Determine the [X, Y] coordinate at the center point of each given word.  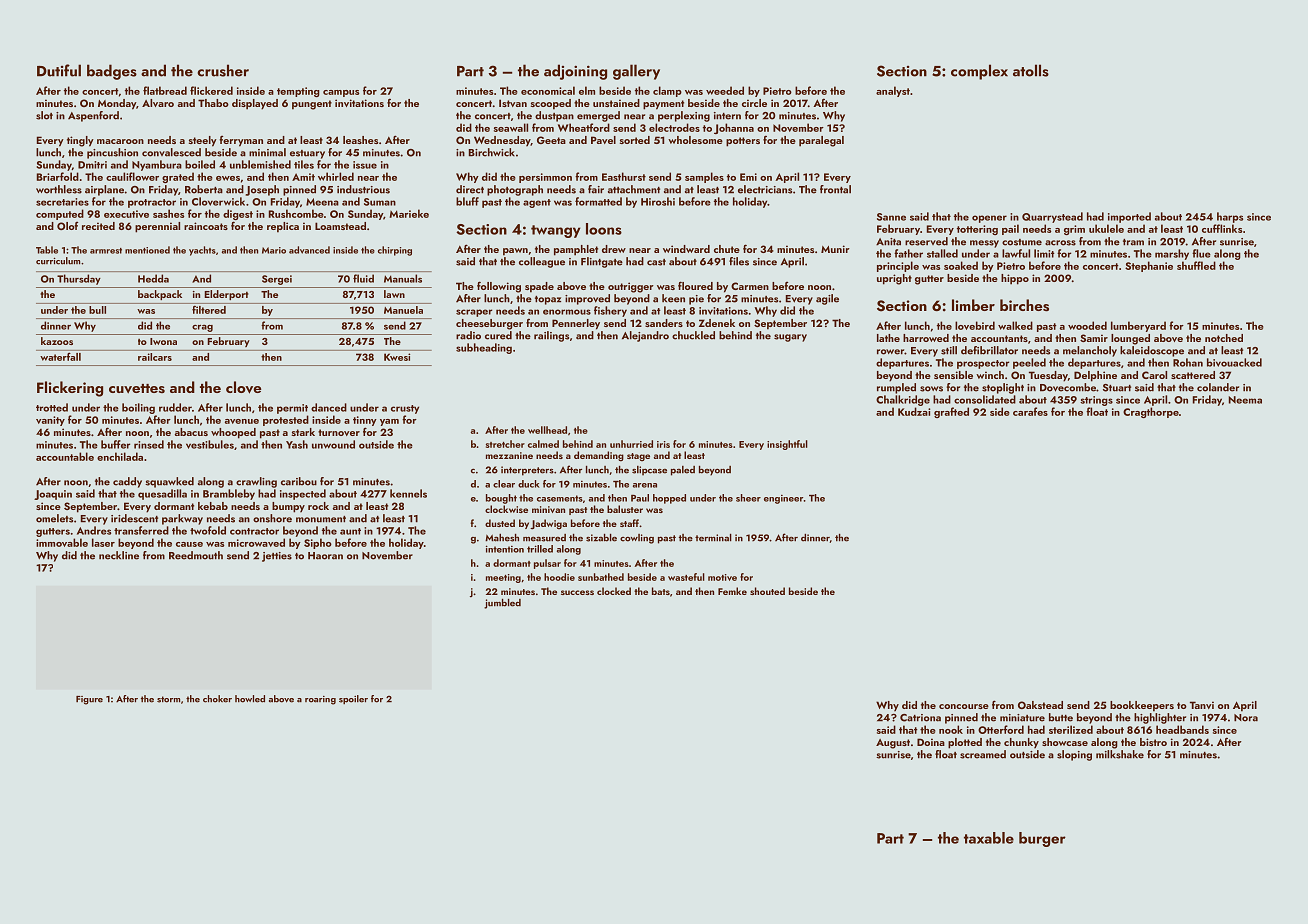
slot [44, 115]
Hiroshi [658, 201]
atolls [1031, 70]
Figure [89, 700]
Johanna [734, 128]
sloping [1074, 755]
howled [250, 699]
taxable [989, 838]
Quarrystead [1052, 217]
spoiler [353, 700]
